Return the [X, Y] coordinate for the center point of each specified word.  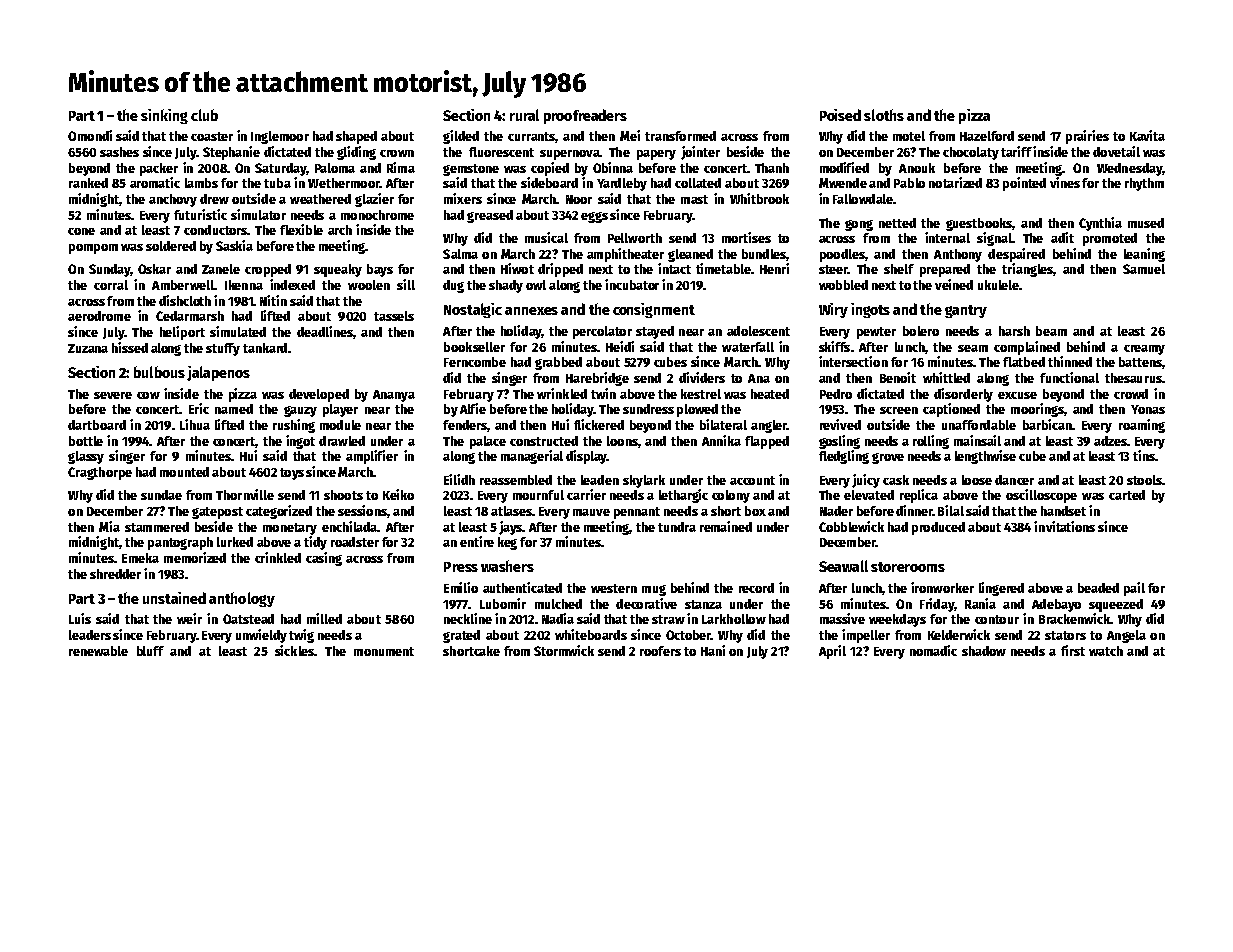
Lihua [195, 424]
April [832, 652]
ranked [88, 183]
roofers [660, 651]
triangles [1027, 270]
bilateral [723, 424]
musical [546, 237]
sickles [294, 650]
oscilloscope [1041, 496]
